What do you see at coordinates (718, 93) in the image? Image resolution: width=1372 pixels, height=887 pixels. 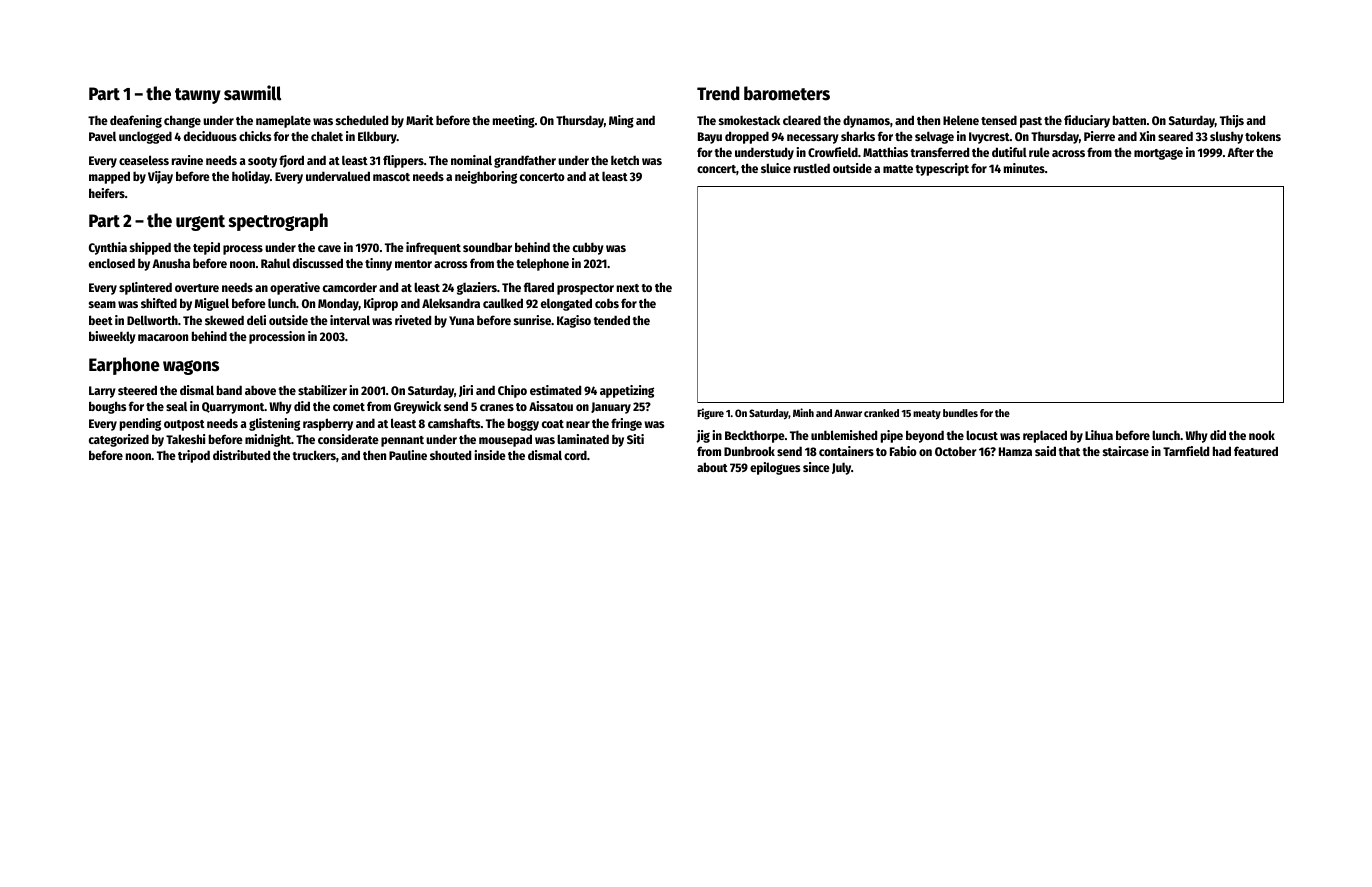 I see `Trend` at bounding box center [718, 93].
